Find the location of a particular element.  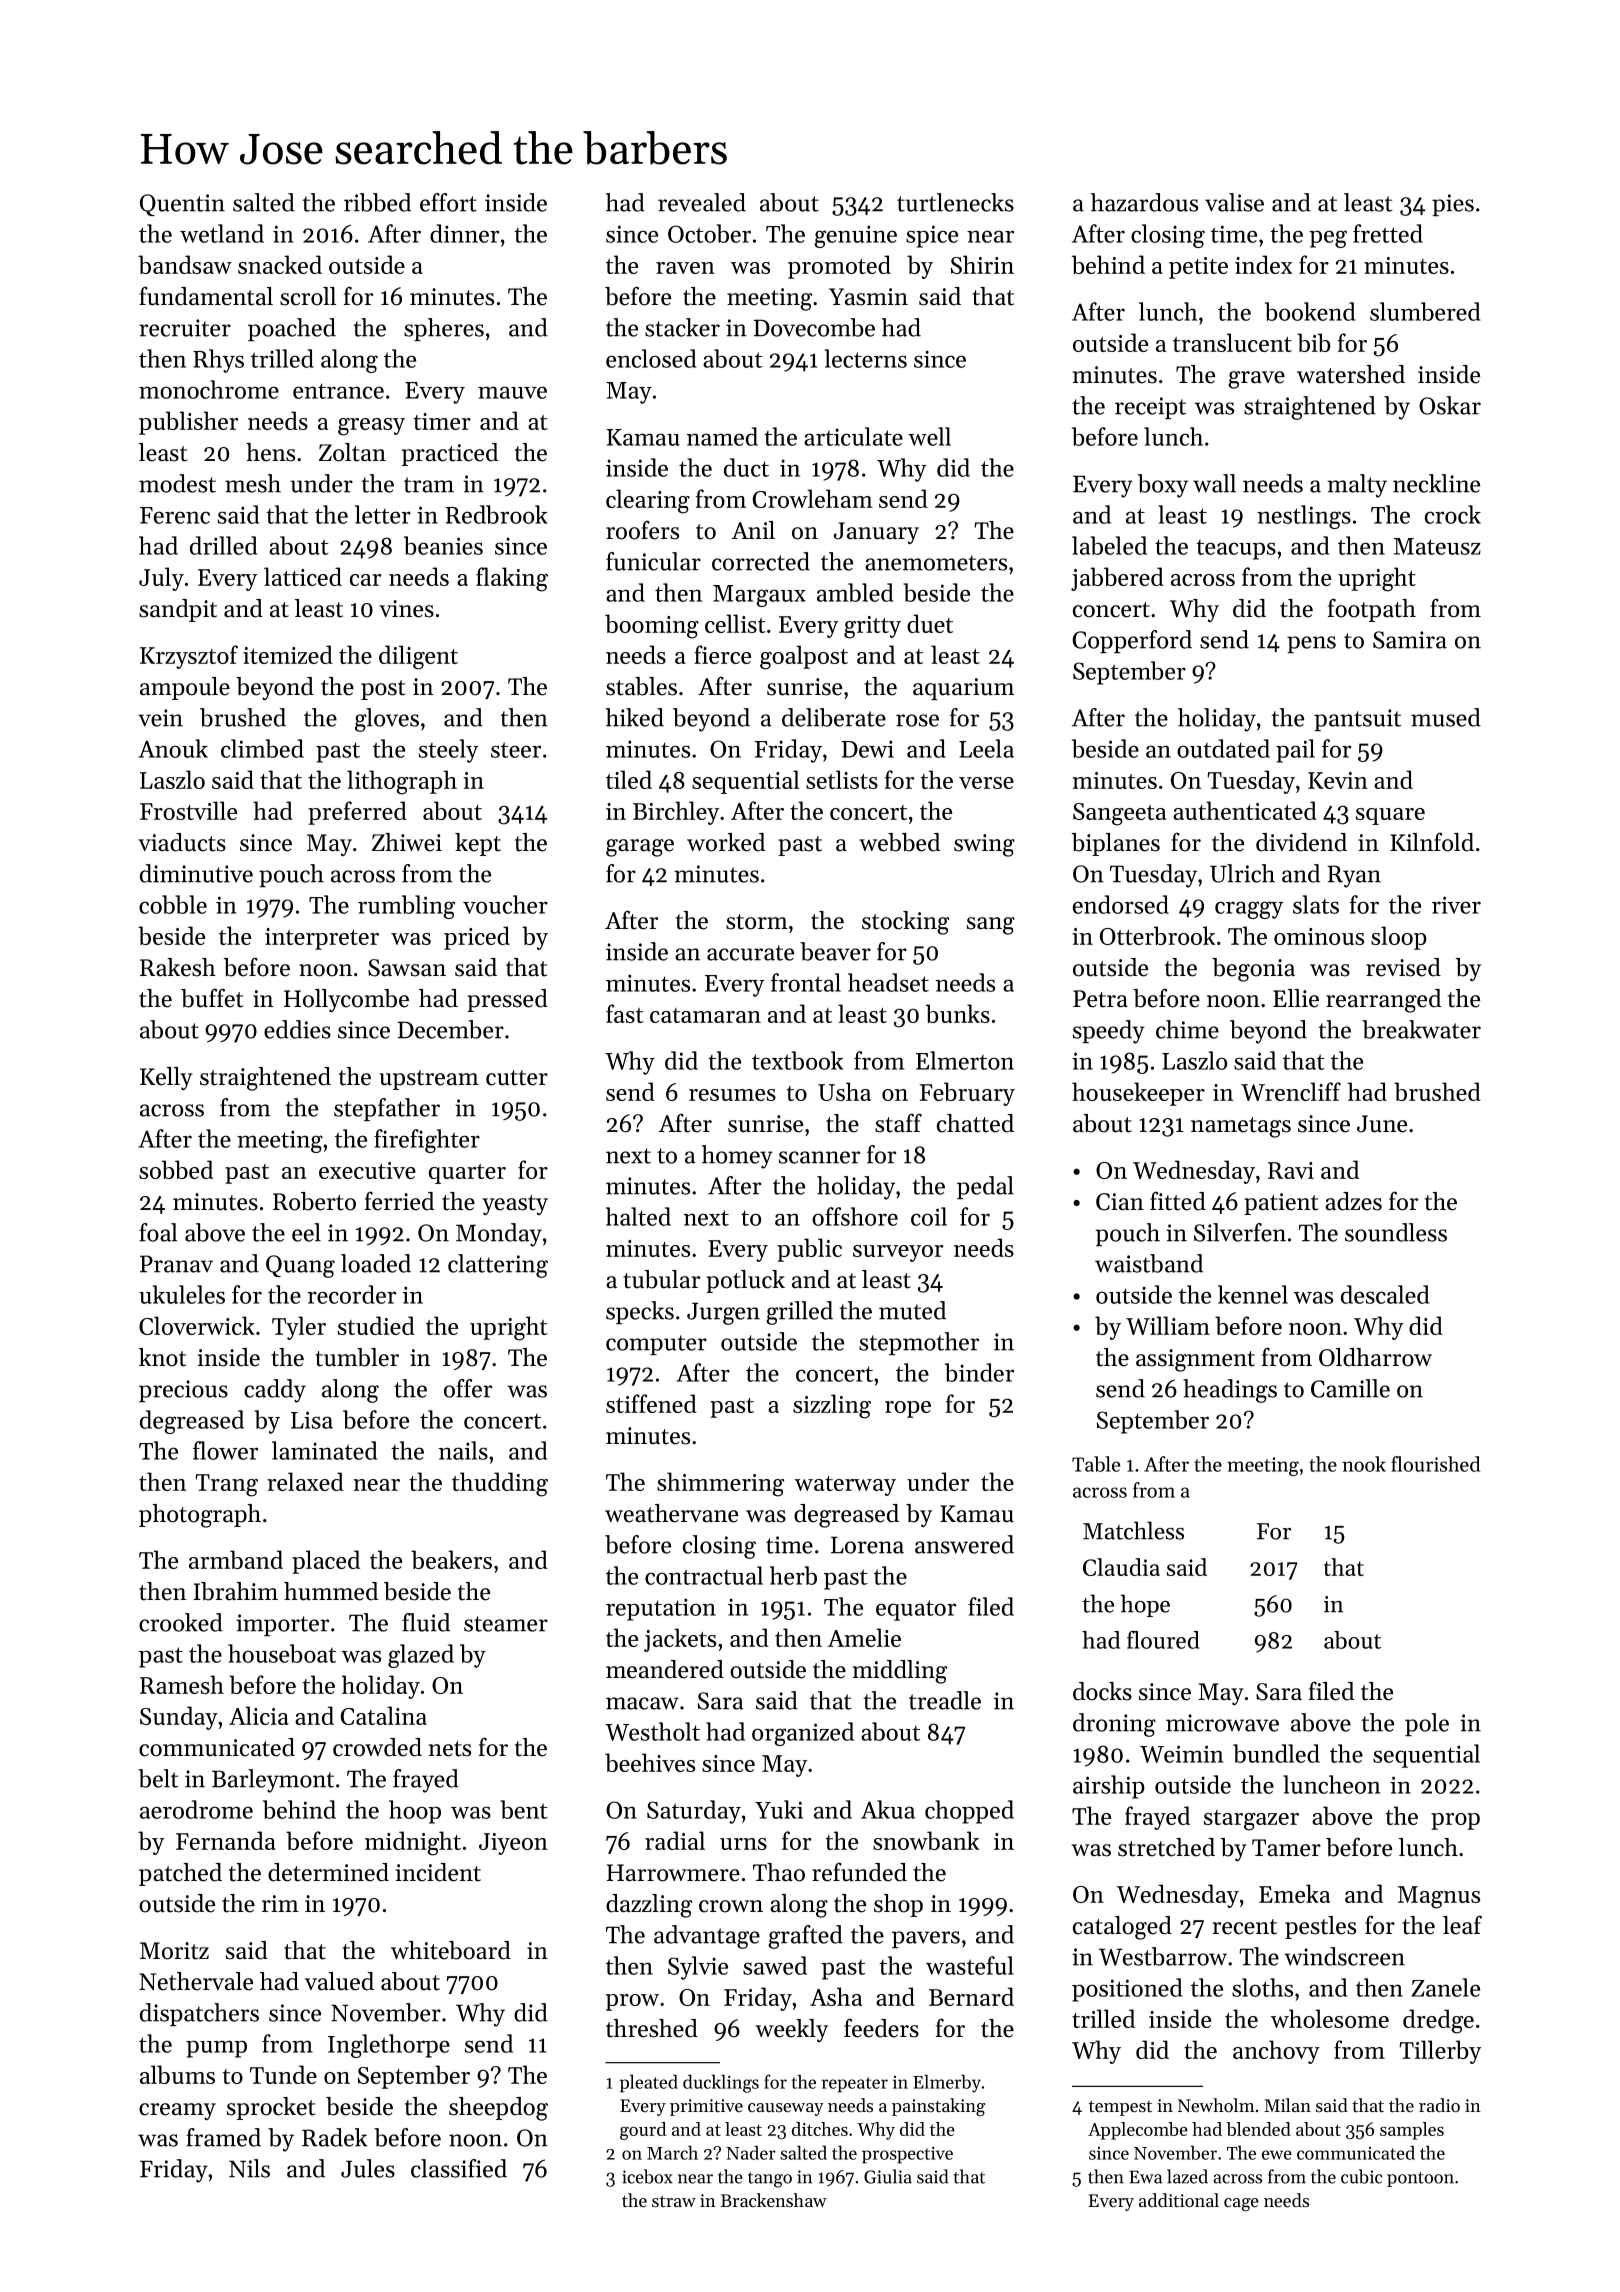

Rhys is located at coordinates (218, 361).
